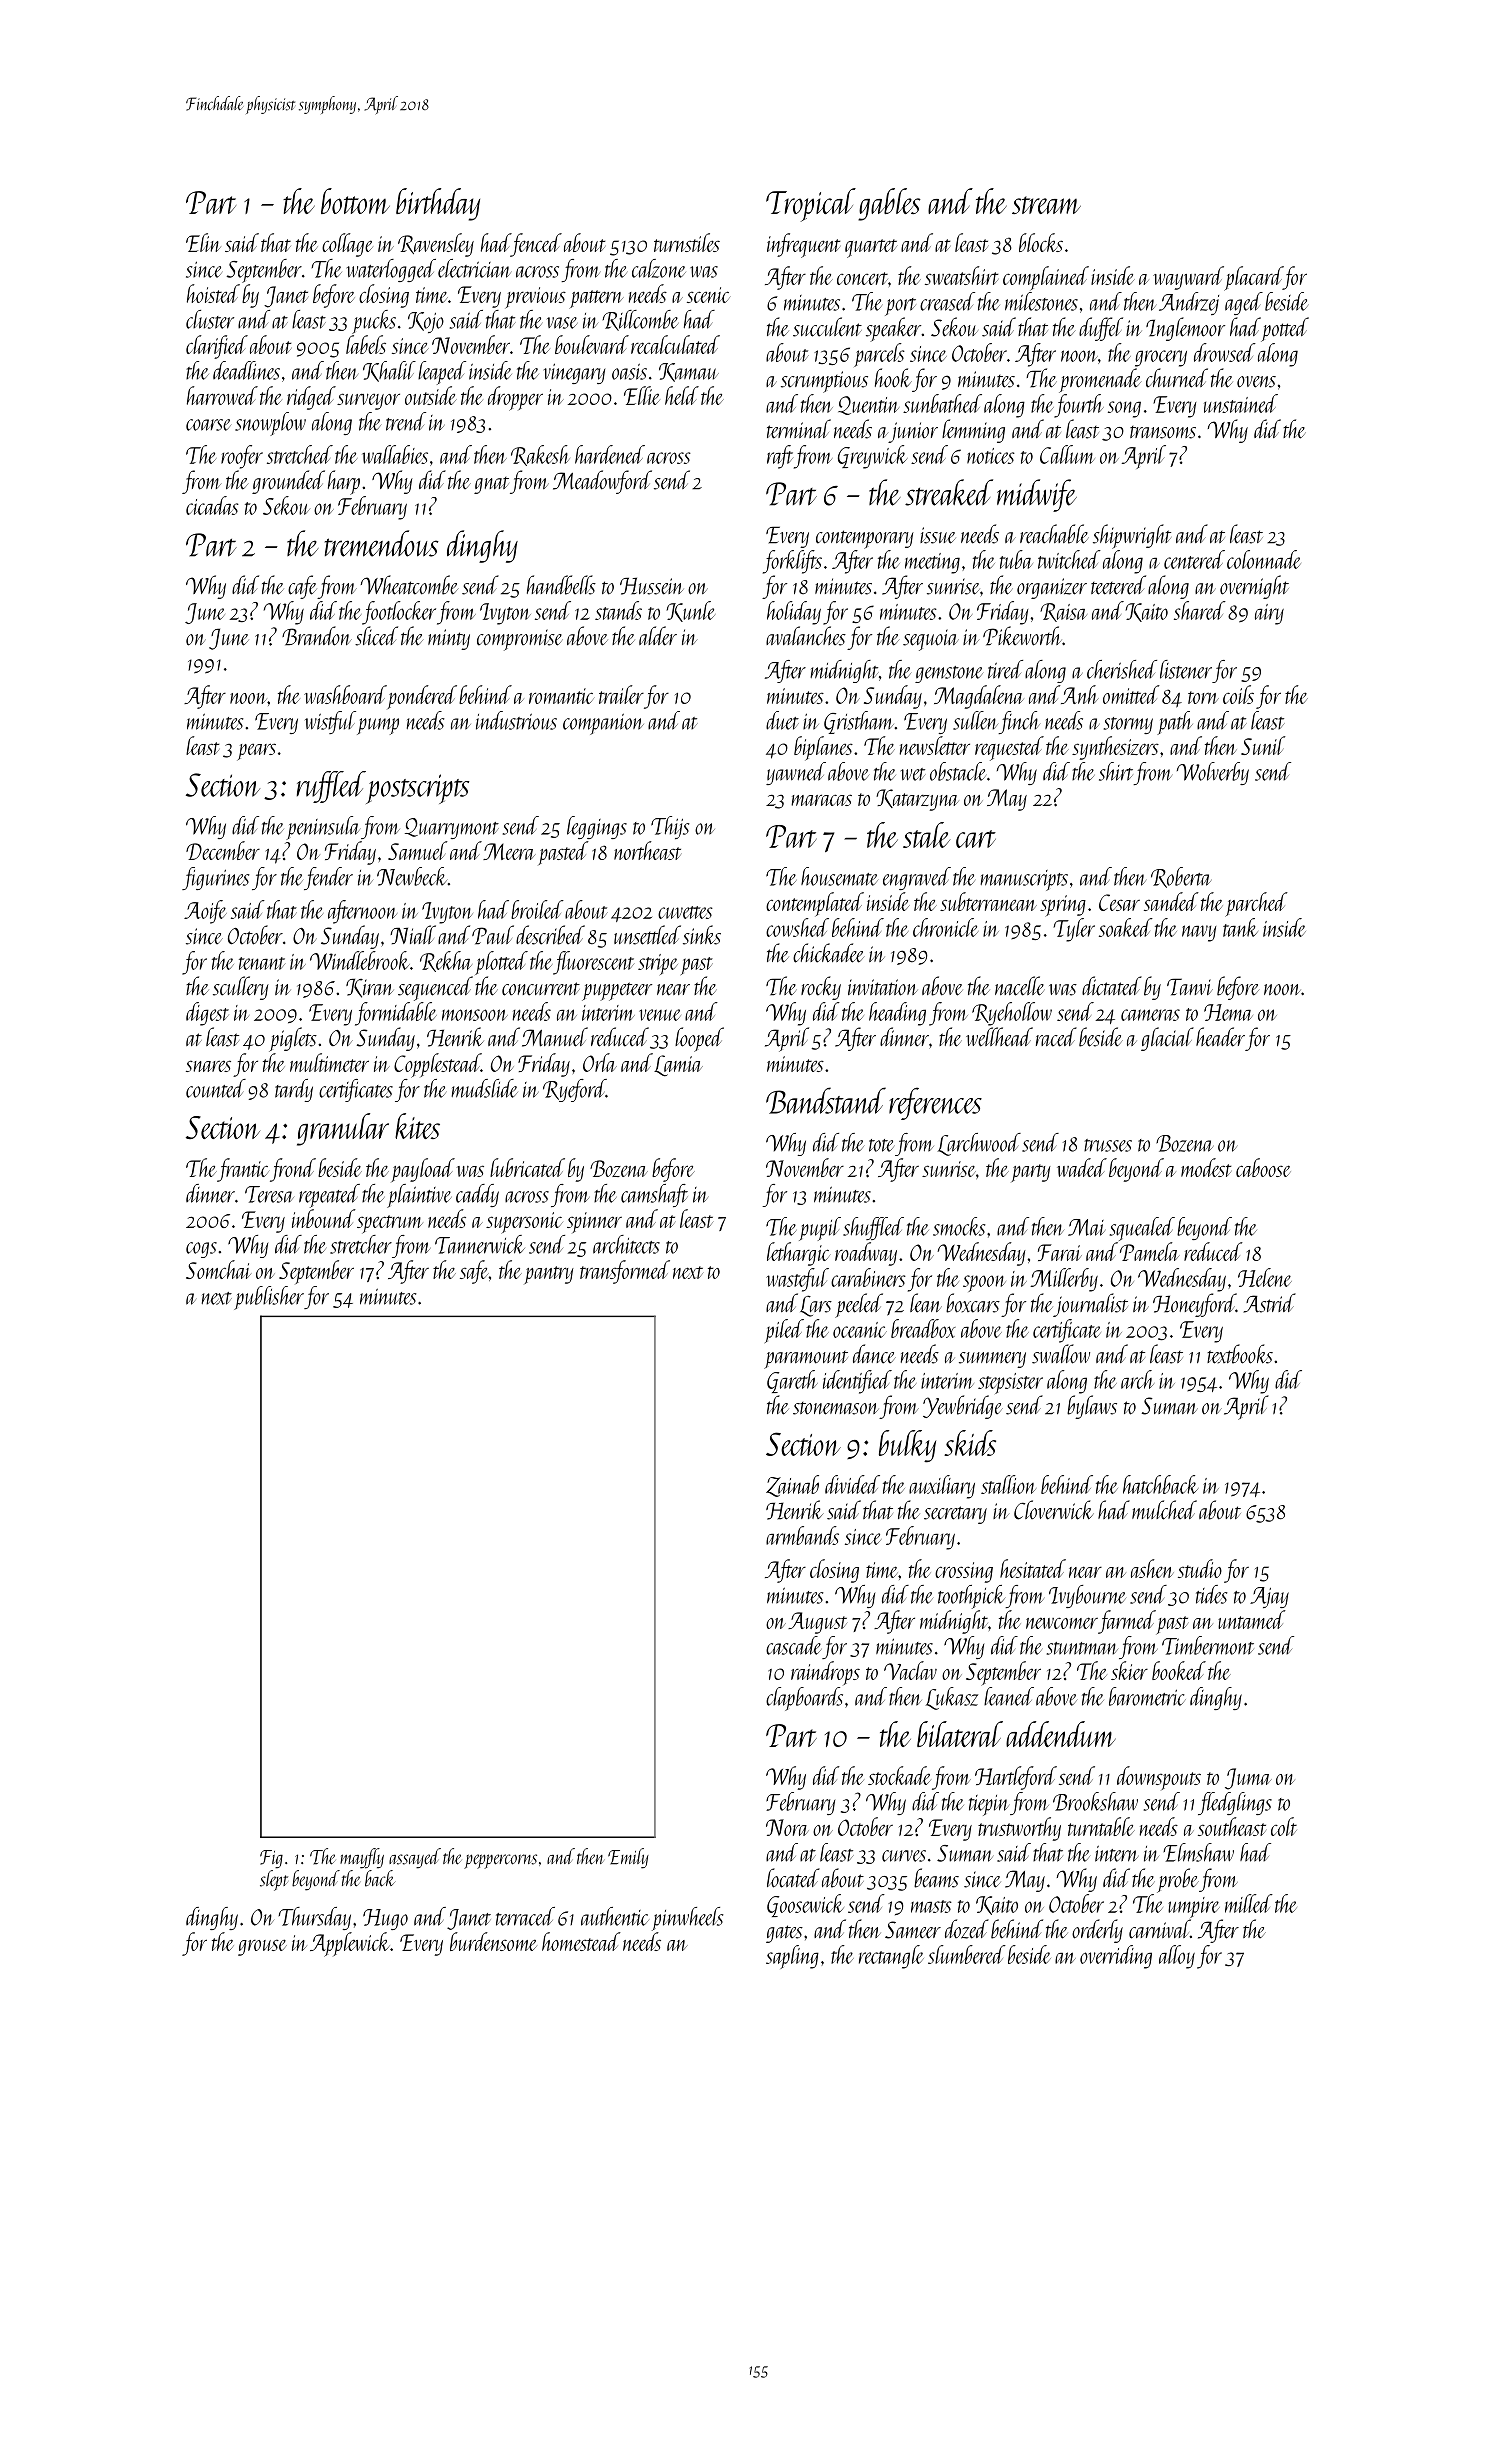 The image size is (1496, 2464). What do you see at coordinates (1269, 1303) in the screenshot?
I see `Astrid` at bounding box center [1269, 1303].
